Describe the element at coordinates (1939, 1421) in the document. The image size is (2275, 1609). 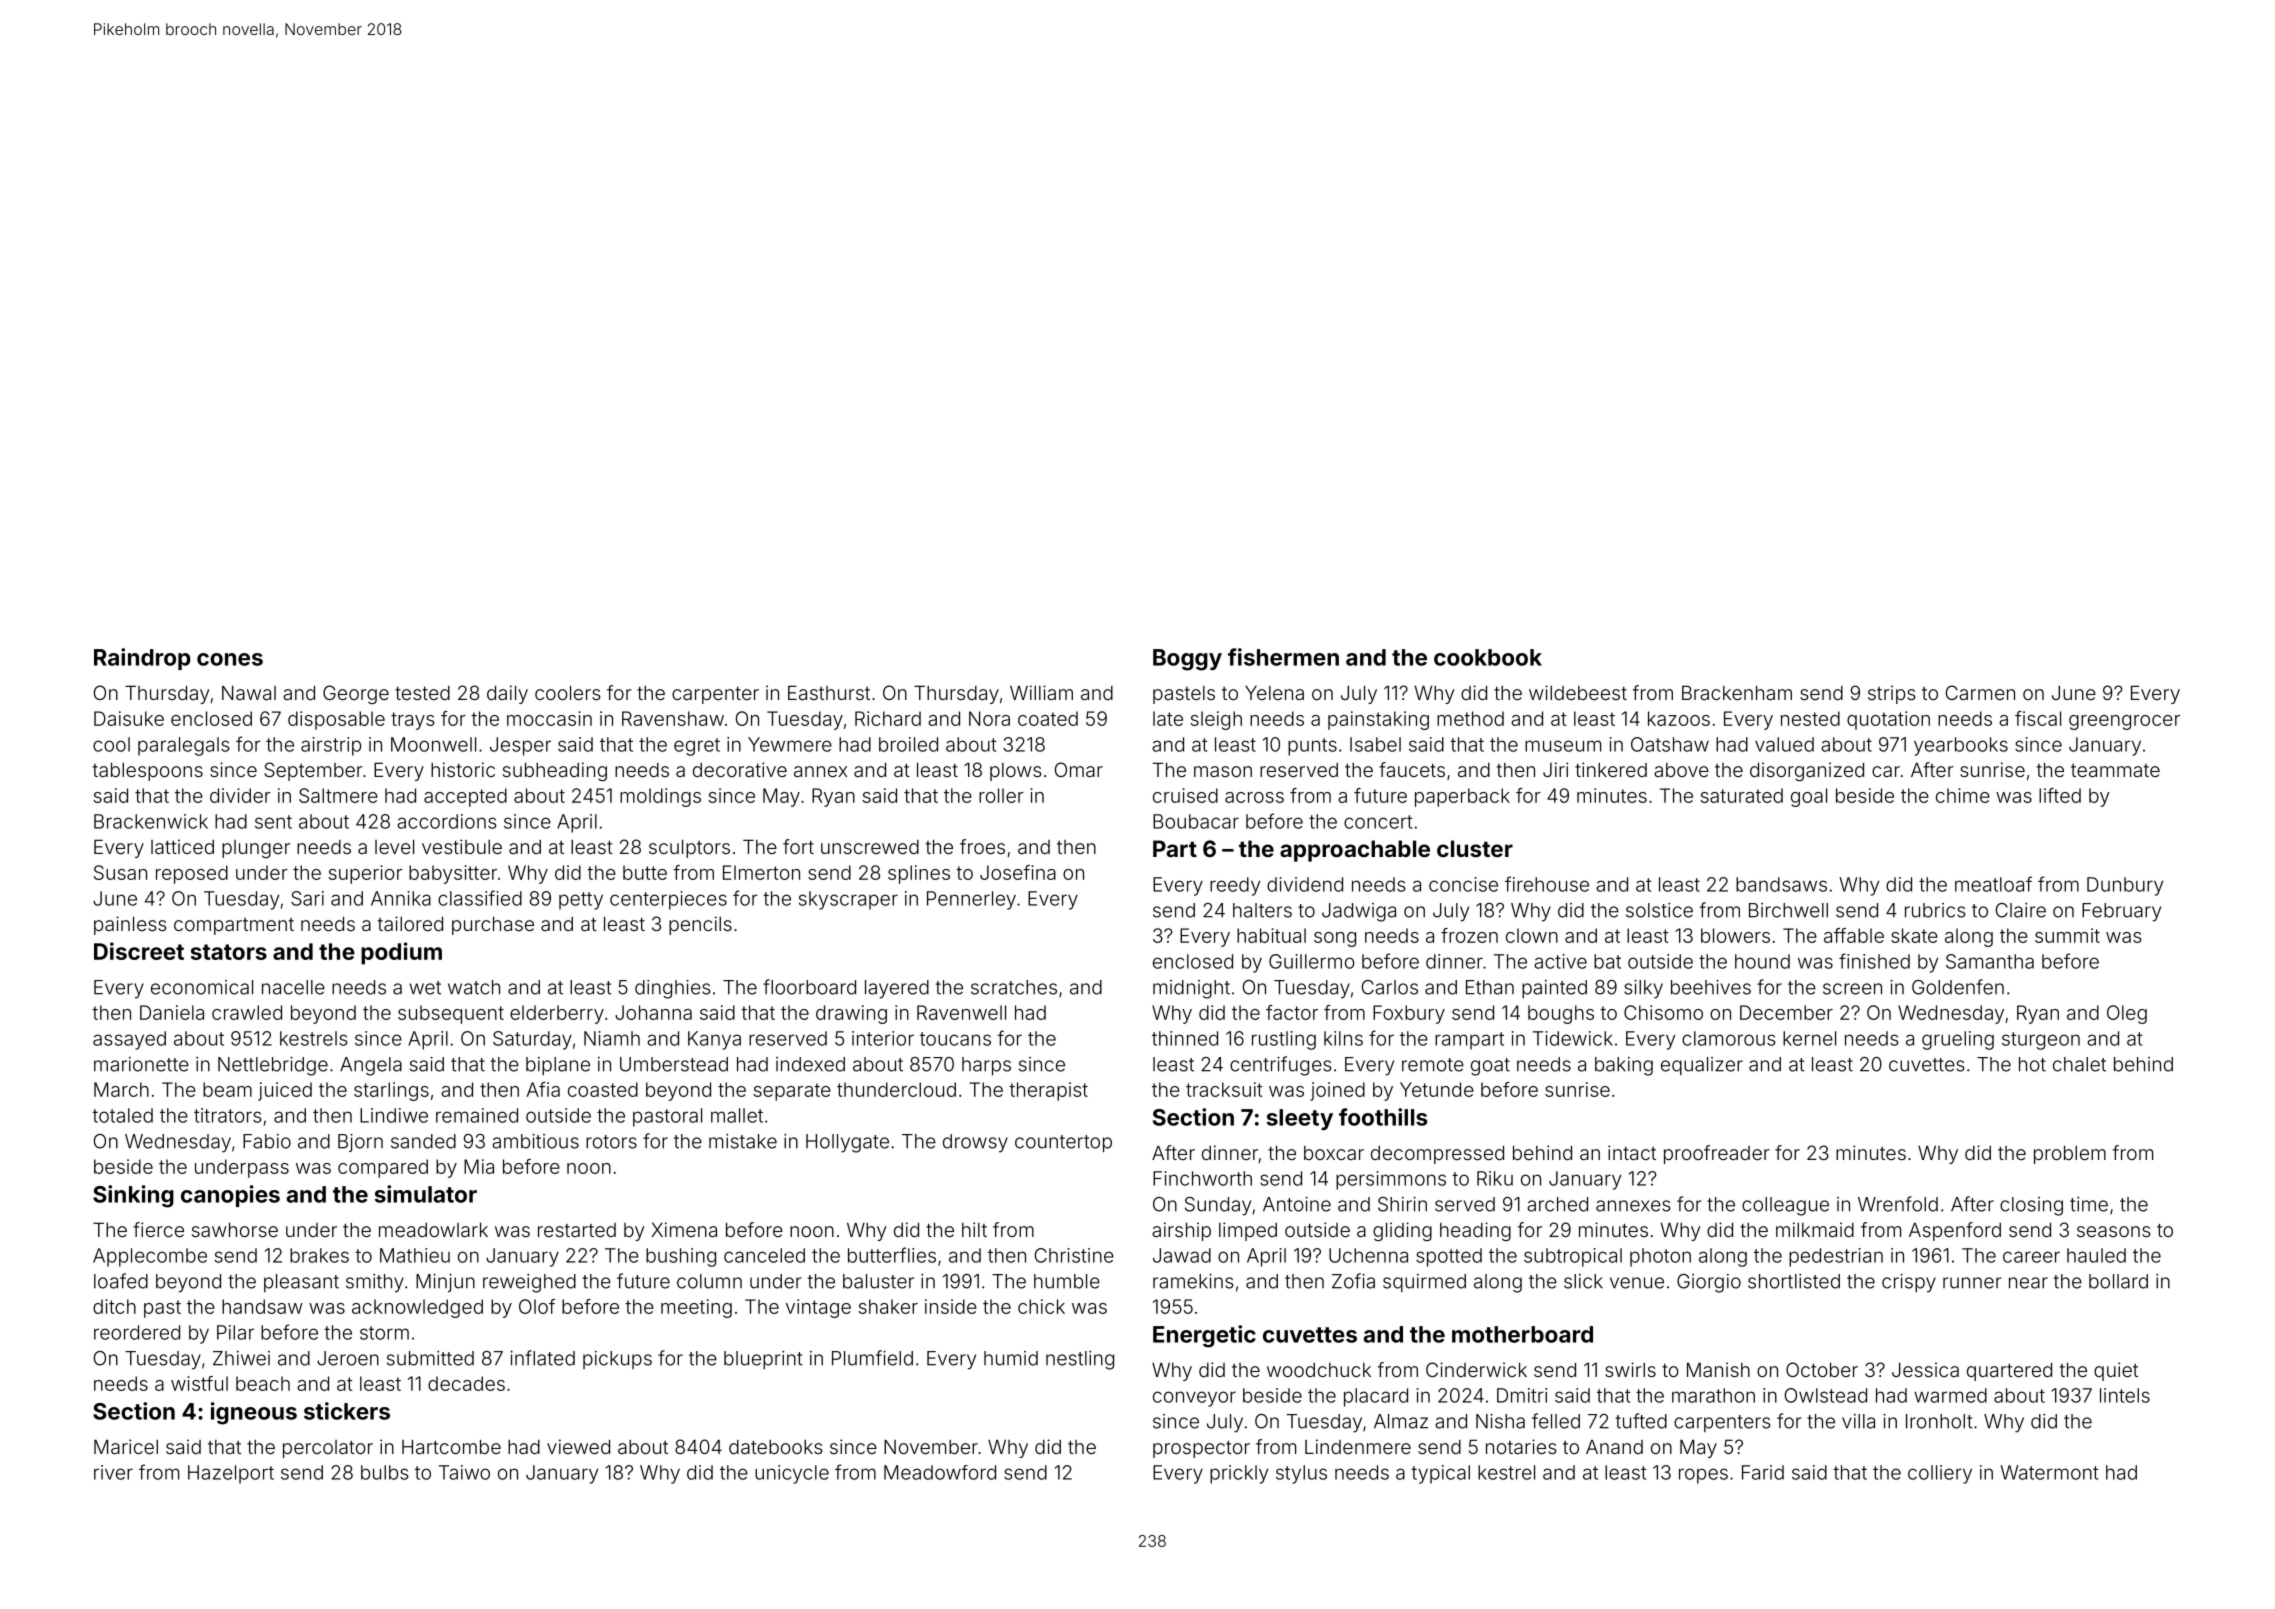
I see `Ironholt` at that location.
